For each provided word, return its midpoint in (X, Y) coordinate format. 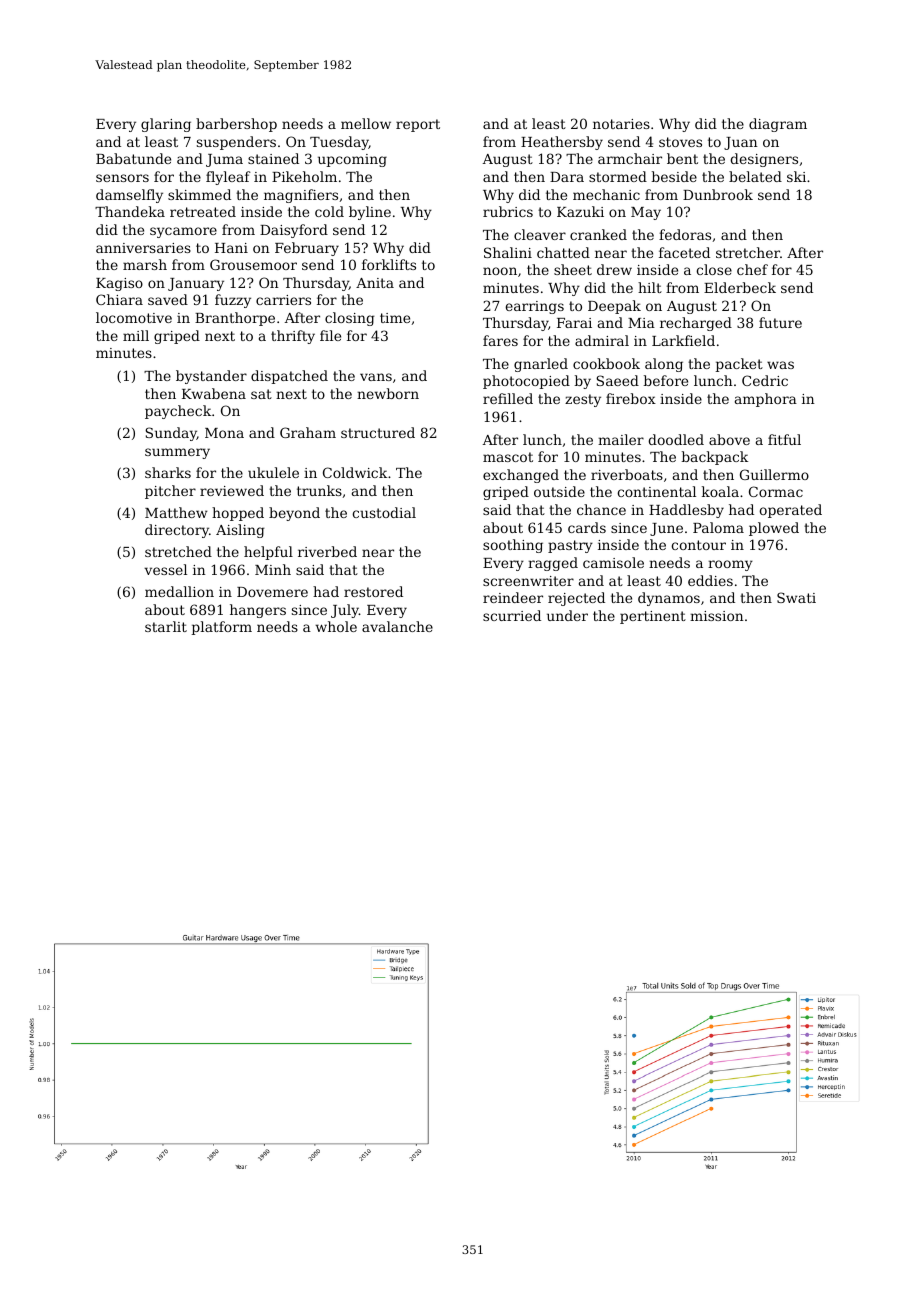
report (418, 125)
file (330, 335)
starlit (166, 626)
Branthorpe (235, 319)
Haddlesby (686, 511)
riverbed (327, 551)
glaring (166, 125)
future (780, 322)
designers (764, 160)
